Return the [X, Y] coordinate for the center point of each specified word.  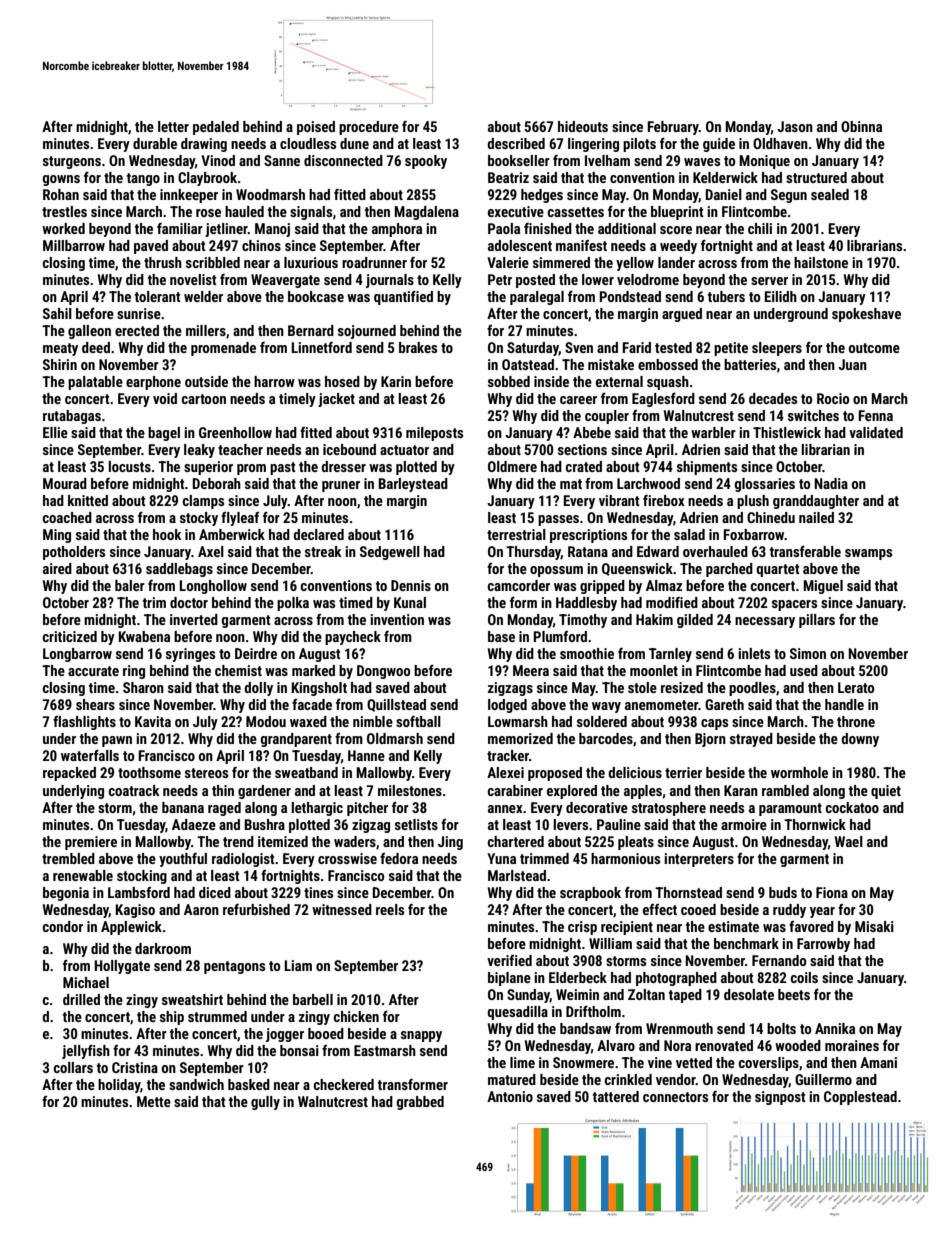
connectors [675, 1097]
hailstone [821, 262]
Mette [154, 1101]
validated [876, 432]
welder [203, 296]
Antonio [510, 1096]
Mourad [65, 483]
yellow [635, 264]
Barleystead [413, 485]
